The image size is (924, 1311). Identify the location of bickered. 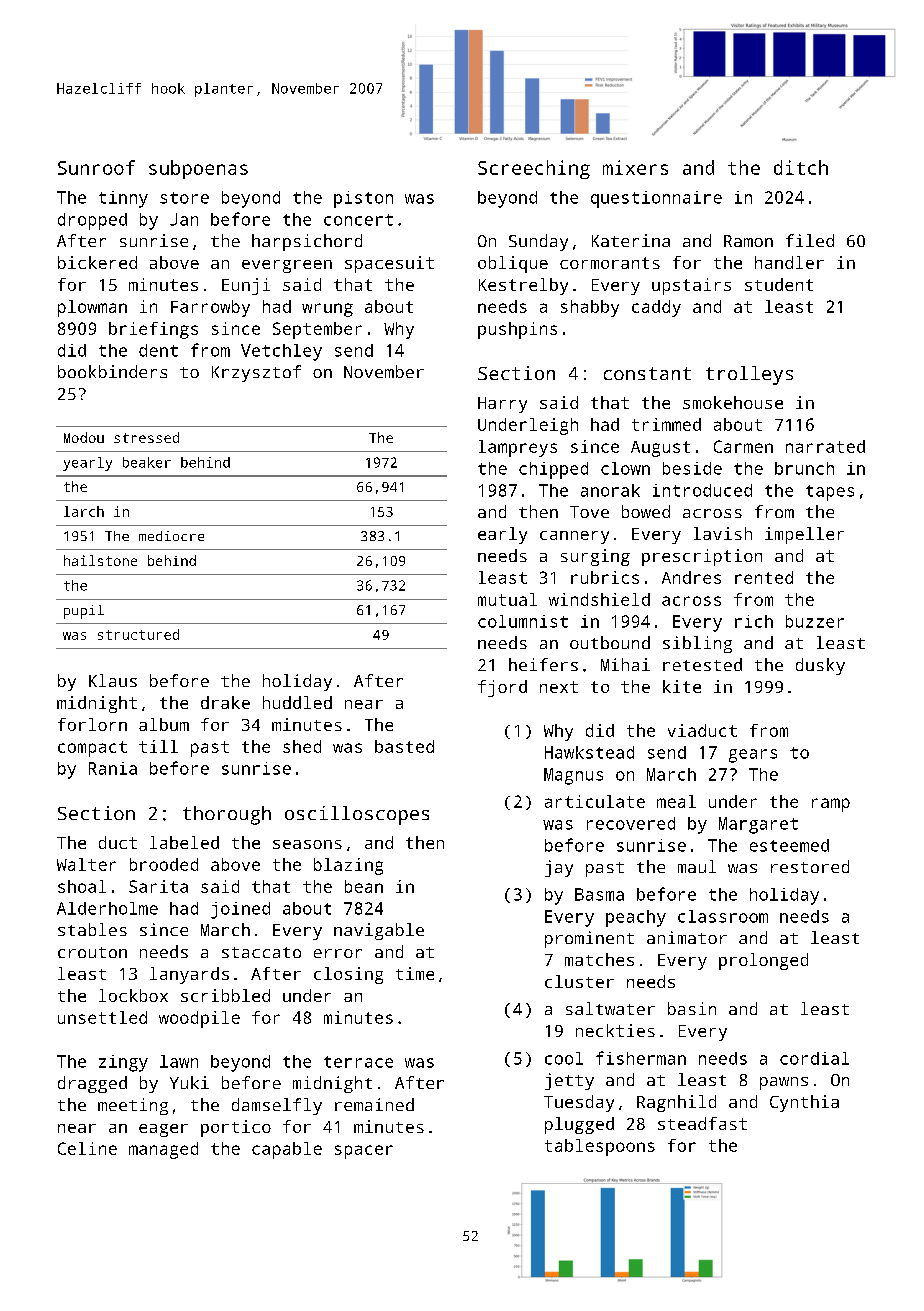
(97, 262).
